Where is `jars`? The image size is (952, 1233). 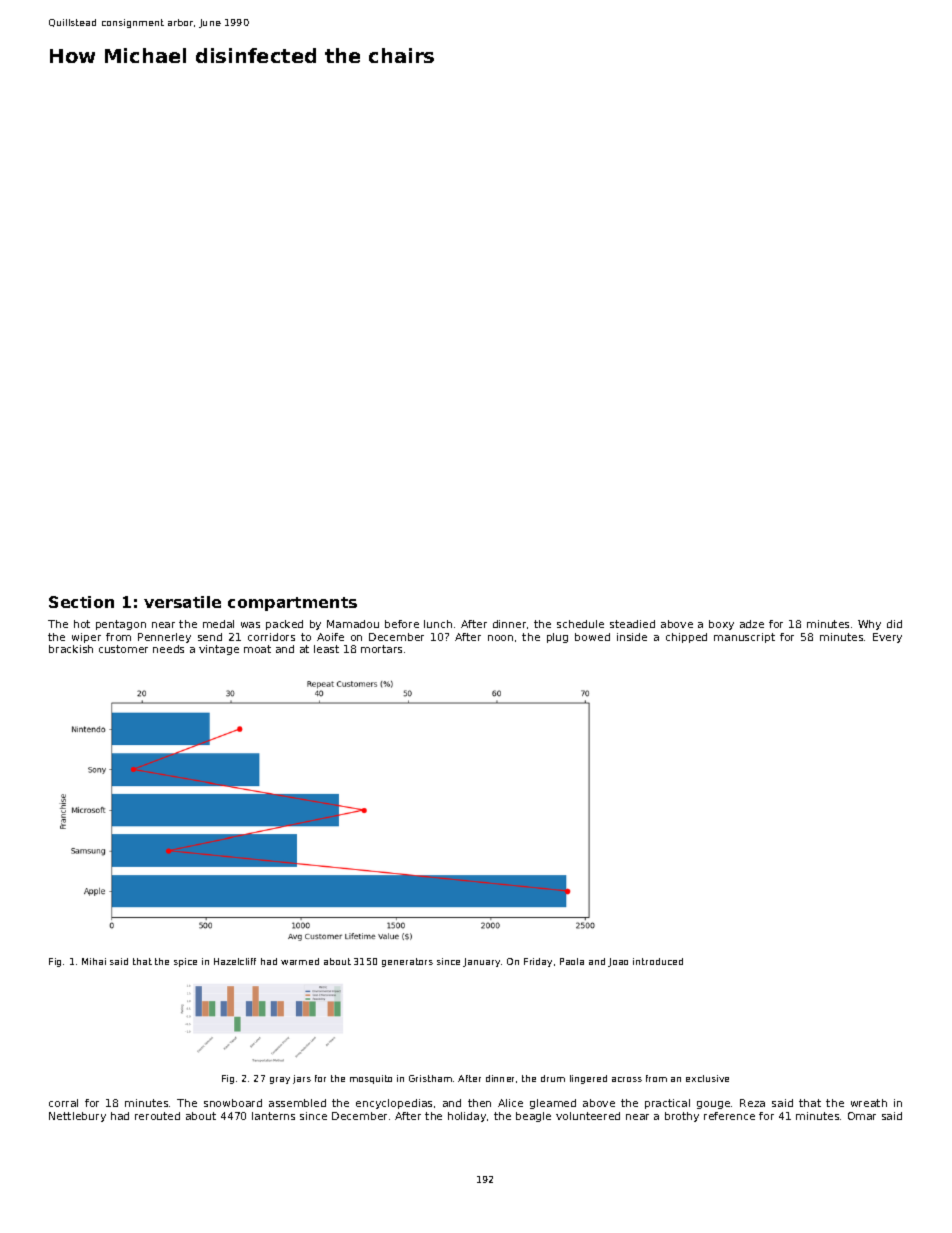
jars is located at coordinates (302, 1079).
